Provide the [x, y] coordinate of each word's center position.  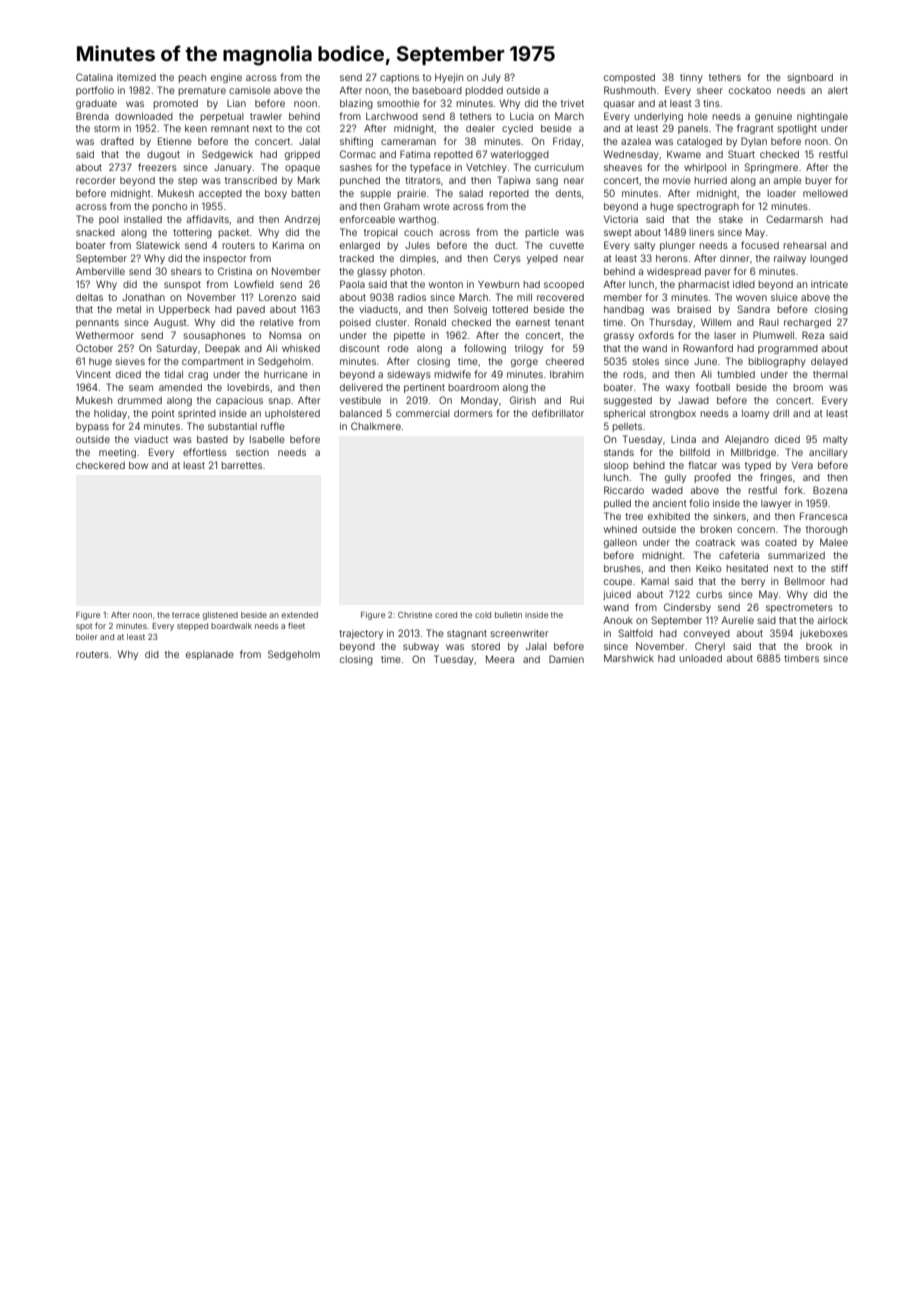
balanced [361, 413]
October [94, 348]
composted [629, 78]
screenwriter [519, 633]
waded [667, 490]
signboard [810, 78]
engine [226, 78]
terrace [186, 615]
